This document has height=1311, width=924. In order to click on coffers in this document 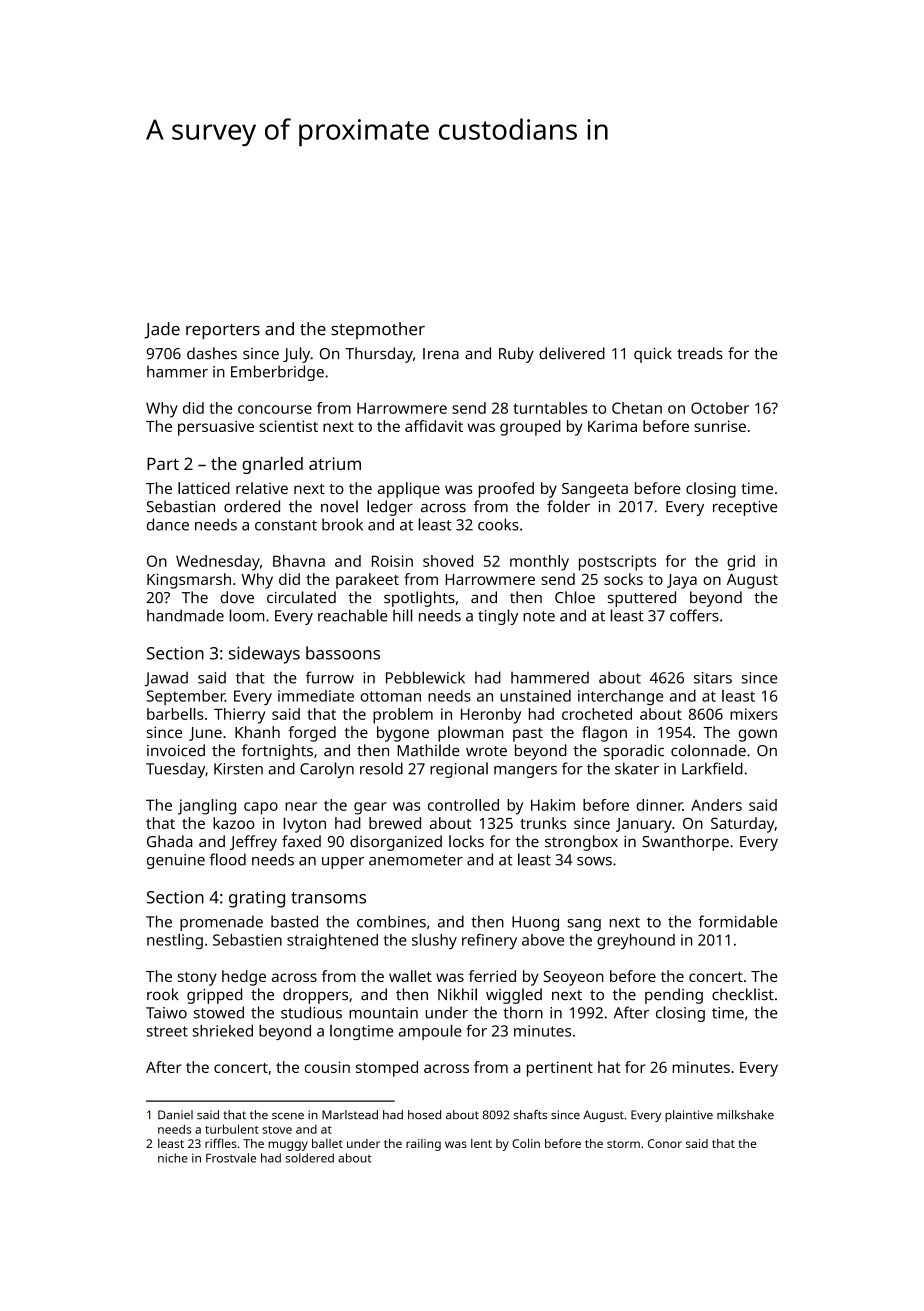, I will do `click(694, 615)`.
